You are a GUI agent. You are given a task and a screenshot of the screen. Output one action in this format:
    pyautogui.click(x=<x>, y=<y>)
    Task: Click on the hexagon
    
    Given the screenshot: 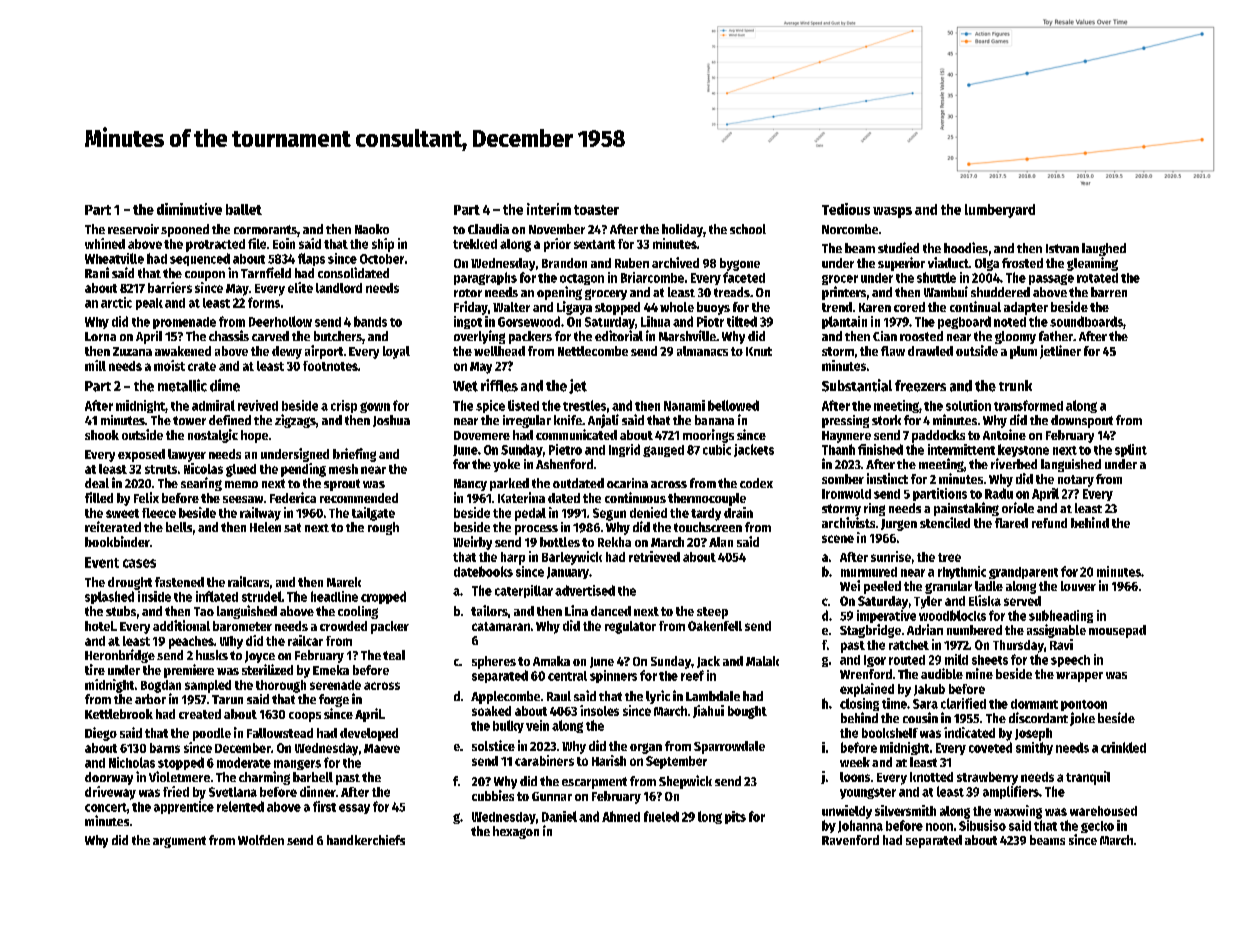 What is the action you would take?
    pyautogui.click(x=516, y=832)
